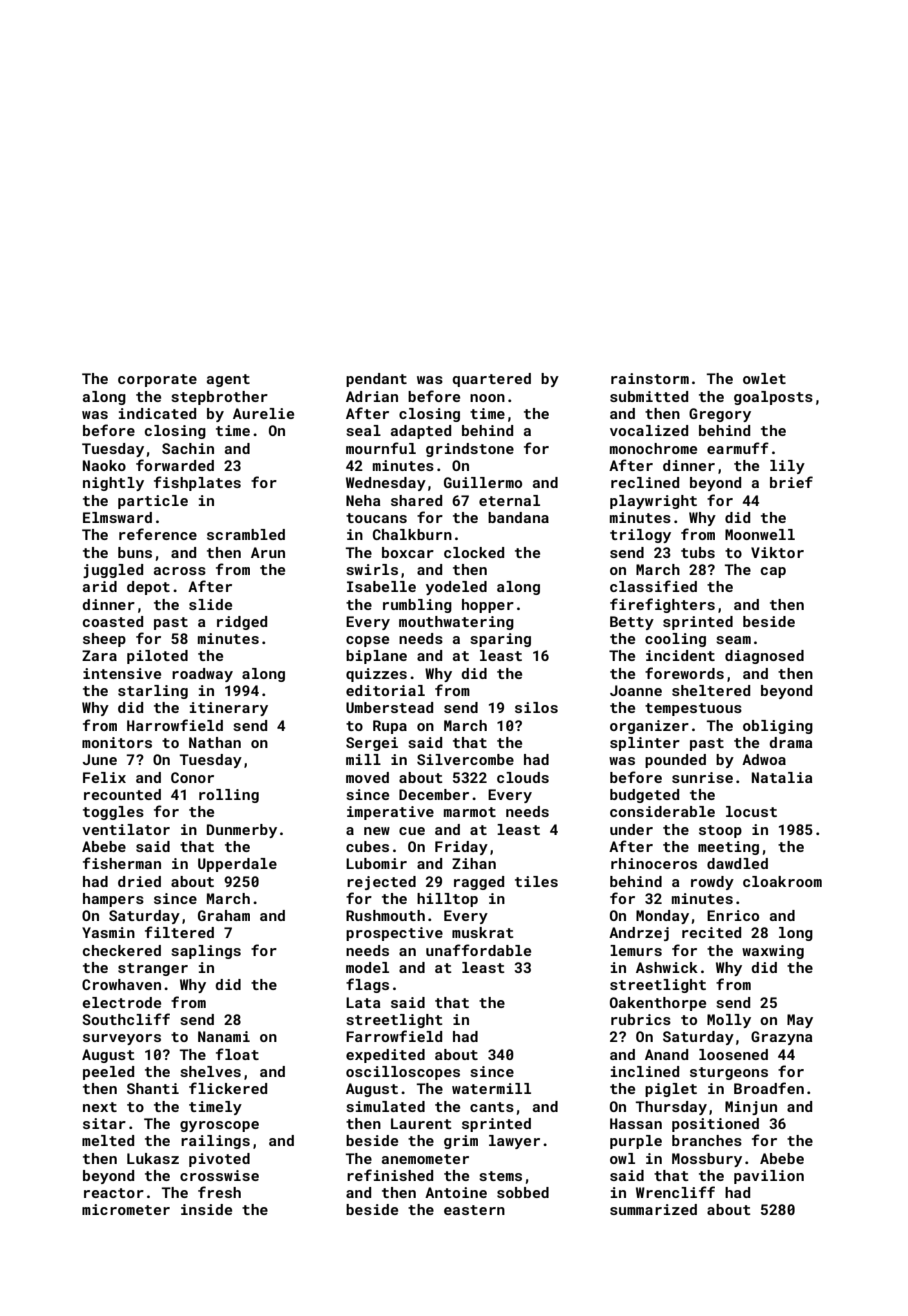  Describe the element at coordinates (650, 378) in the page. I see `rainstorm` at that location.
